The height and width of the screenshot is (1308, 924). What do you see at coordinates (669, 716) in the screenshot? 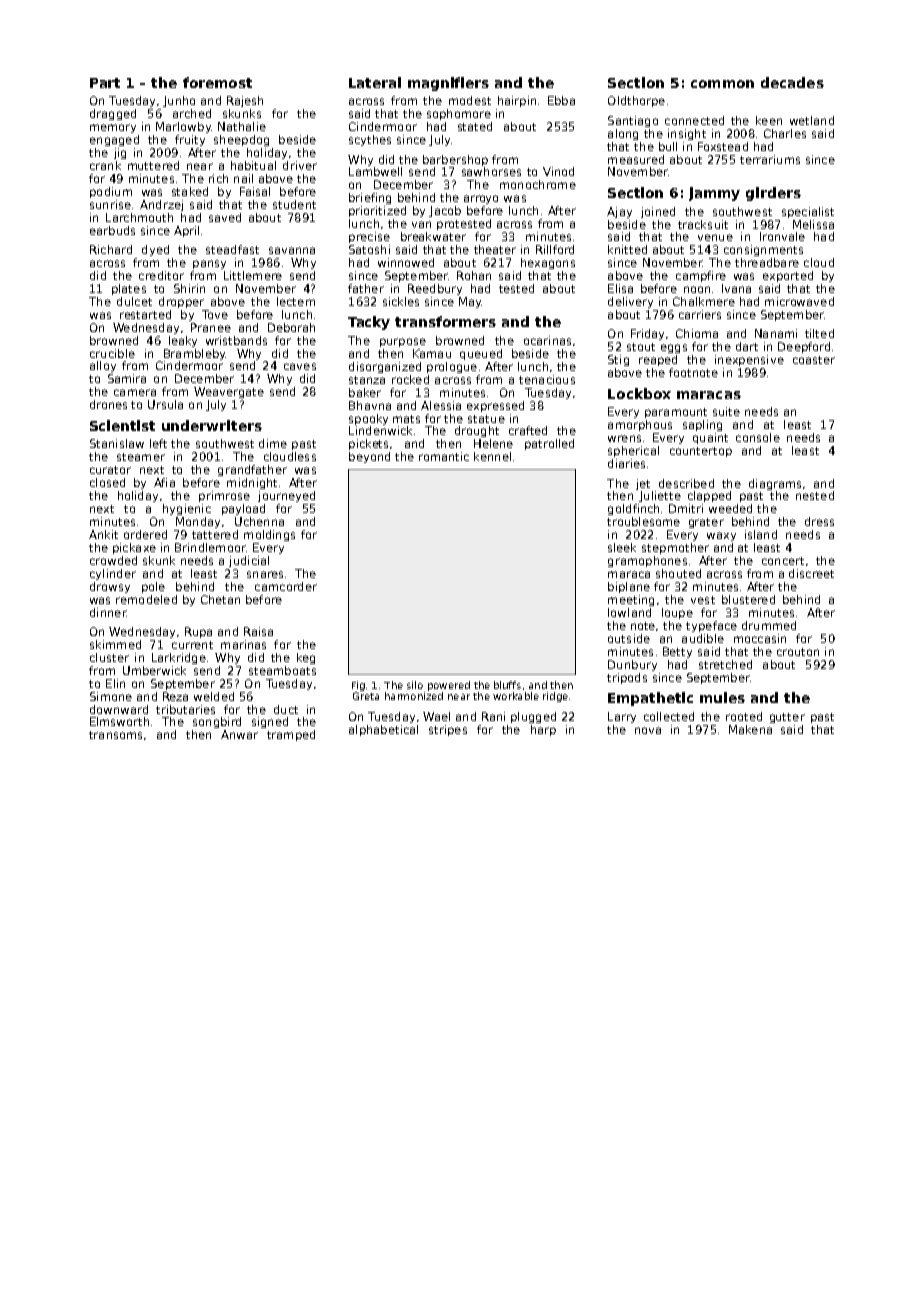
I see `collected` at bounding box center [669, 716].
